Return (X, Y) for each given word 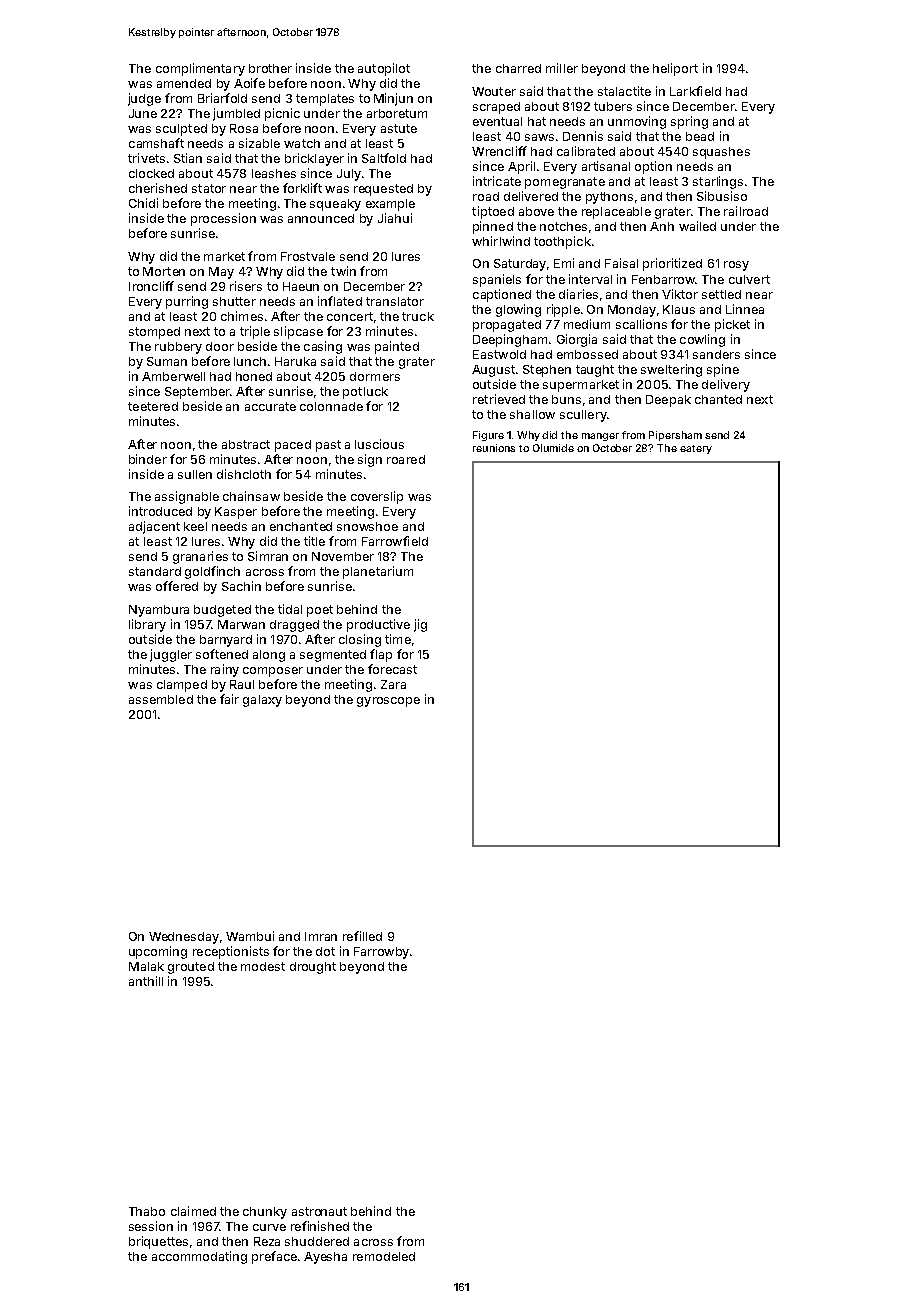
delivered (531, 196)
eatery (696, 449)
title (314, 541)
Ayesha (325, 1258)
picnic (282, 114)
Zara (393, 684)
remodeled (384, 1256)
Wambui (250, 936)
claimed (193, 1211)
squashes (721, 153)
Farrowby (381, 953)
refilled (362, 936)
